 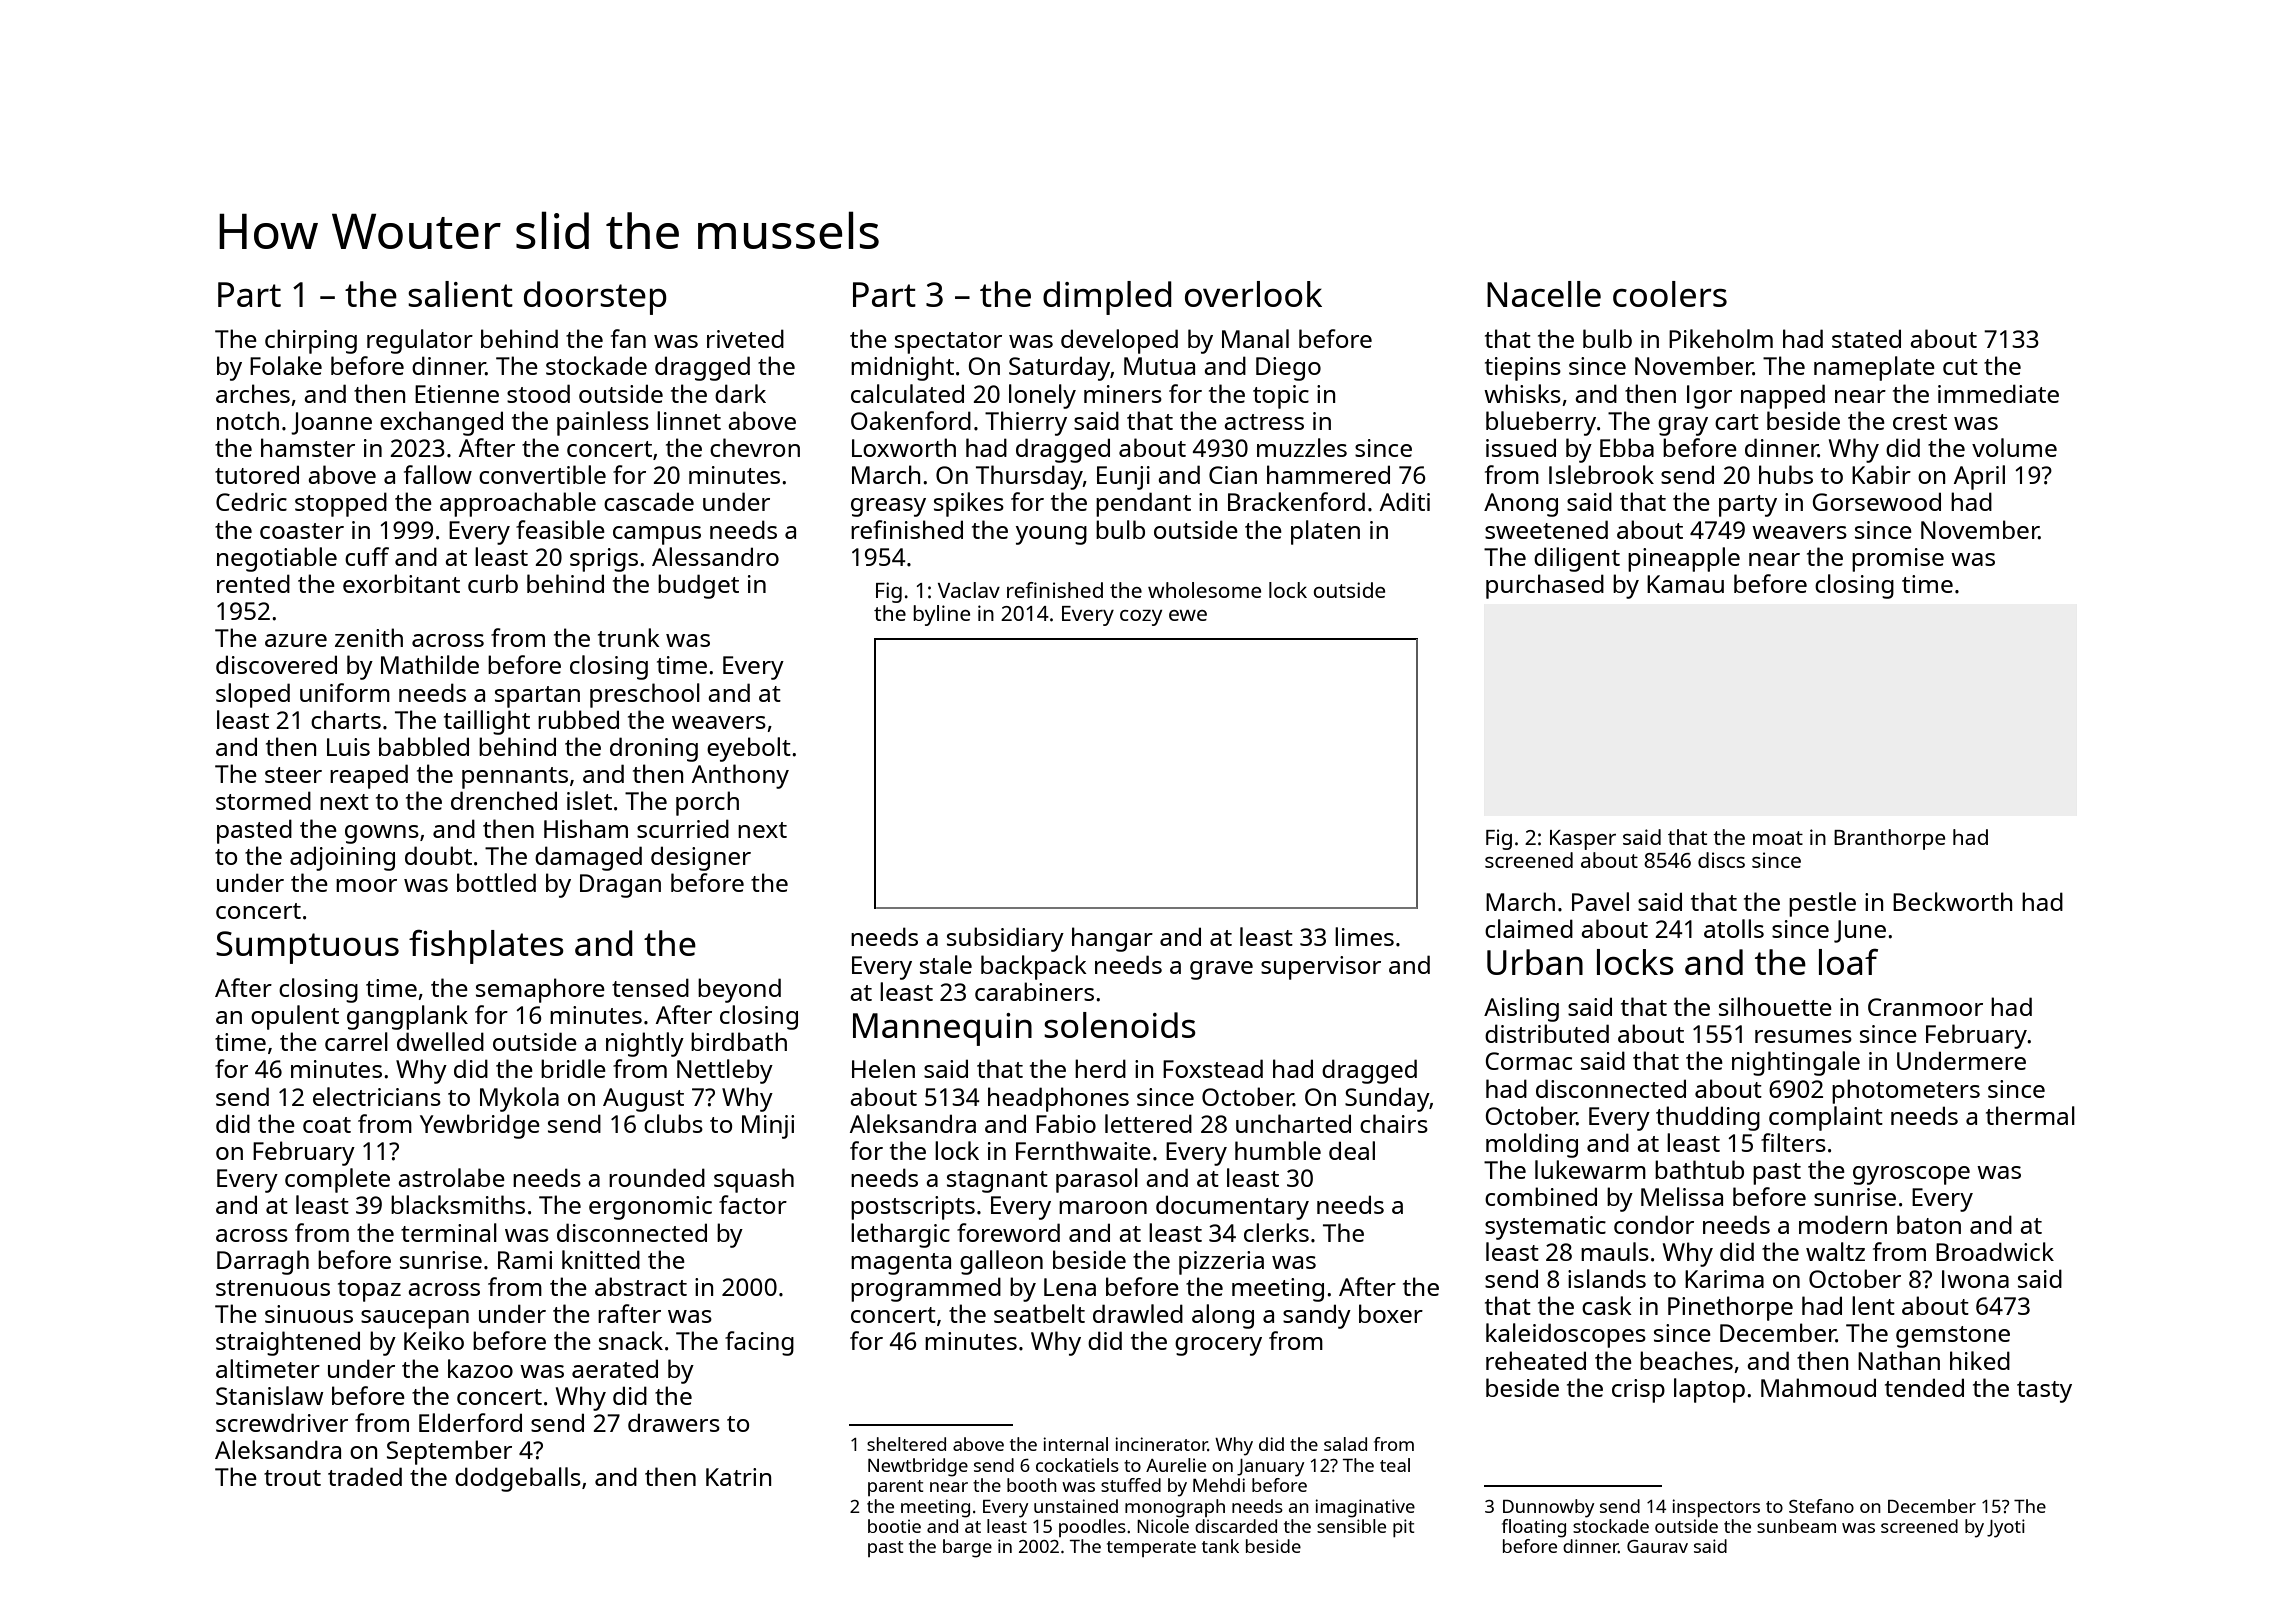 What do you see at coordinates (1953, 901) in the page?
I see `Beckworth` at bounding box center [1953, 901].
